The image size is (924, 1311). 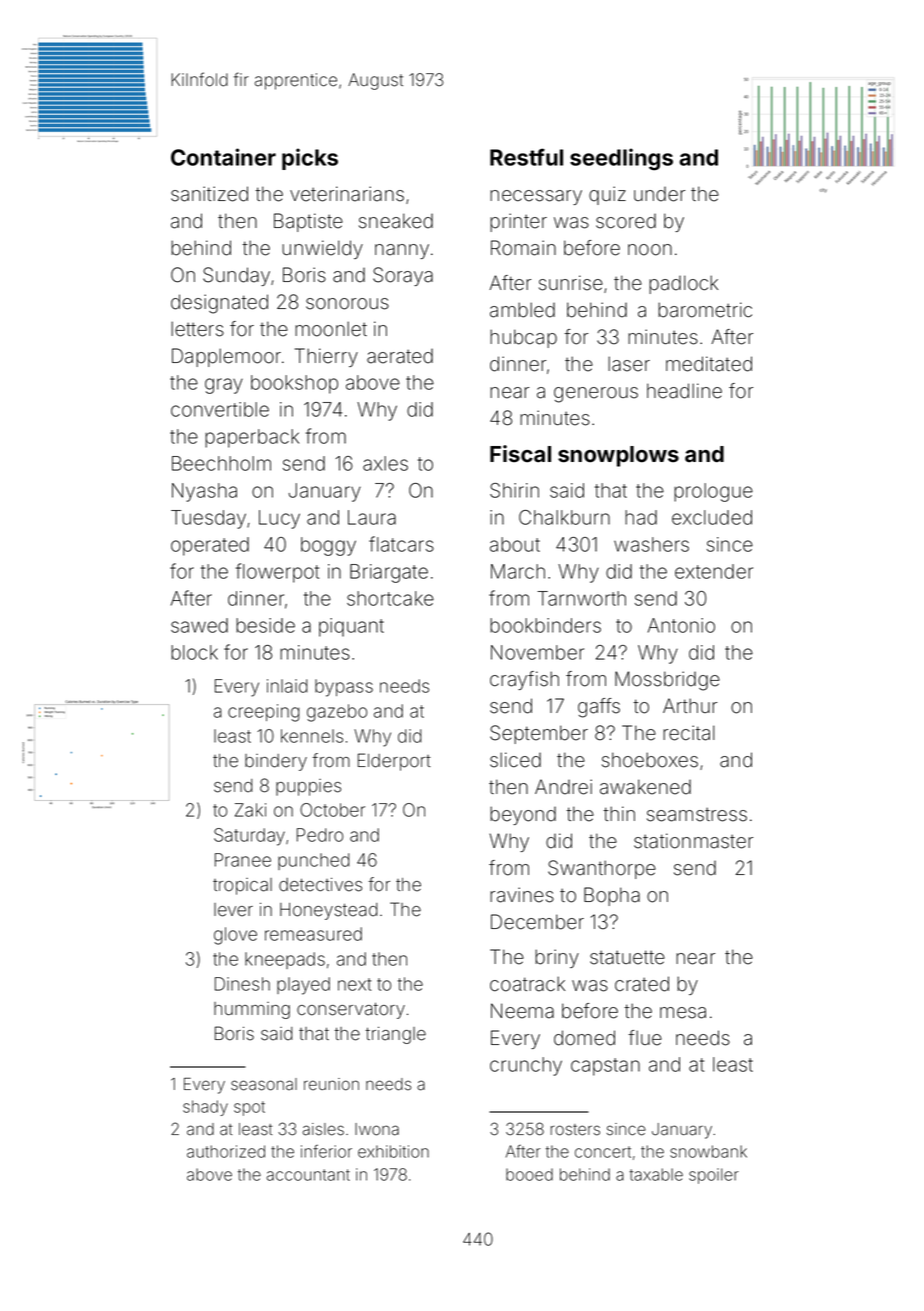 I want to click on padlock, so click(x=683, y=284).
